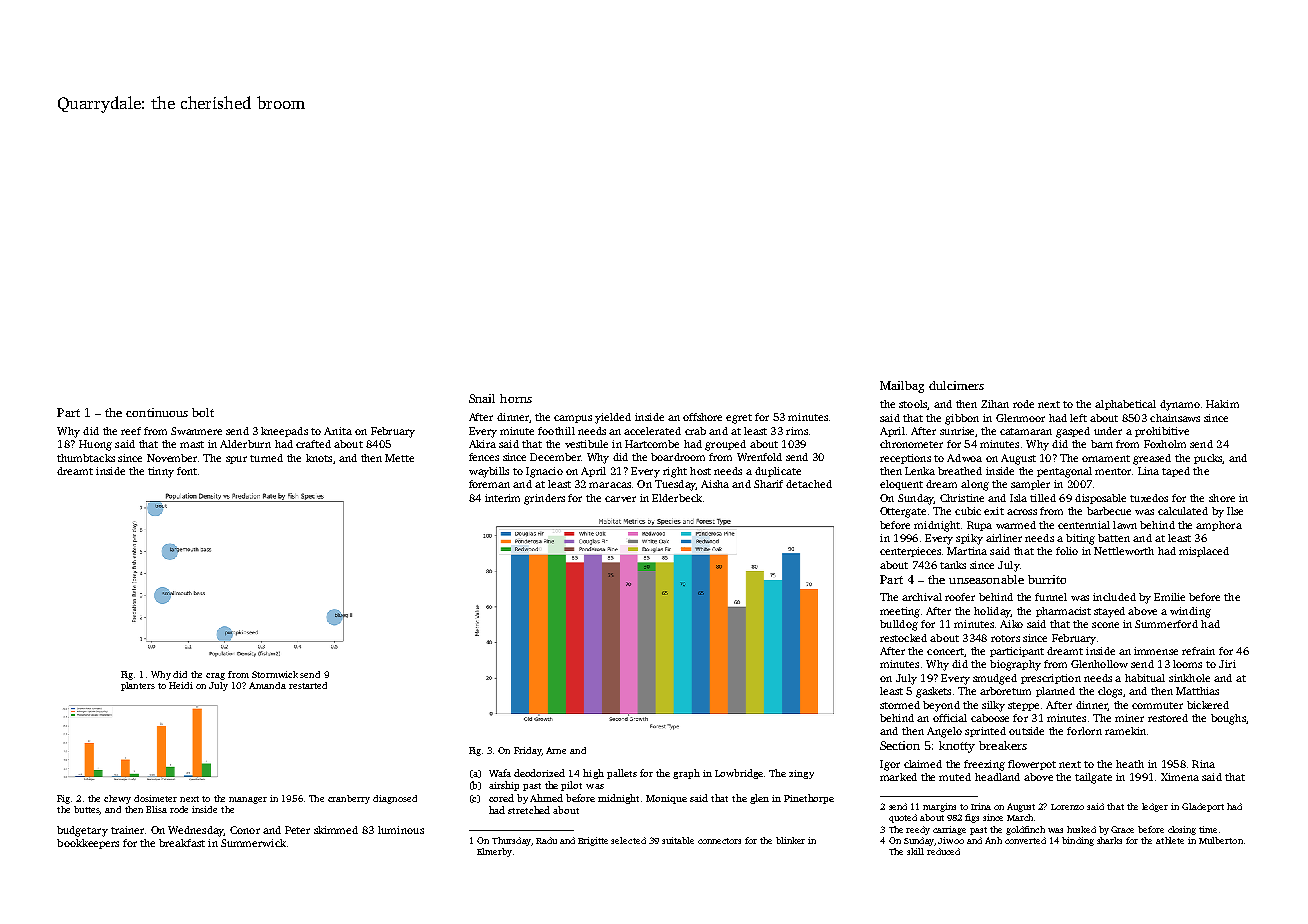 The width and height of the screenshot is (1308, 924). What do you see at coordinates (1109, 612) in the screenshot?
I see `stayed` at bounding box center [1109, 612].
